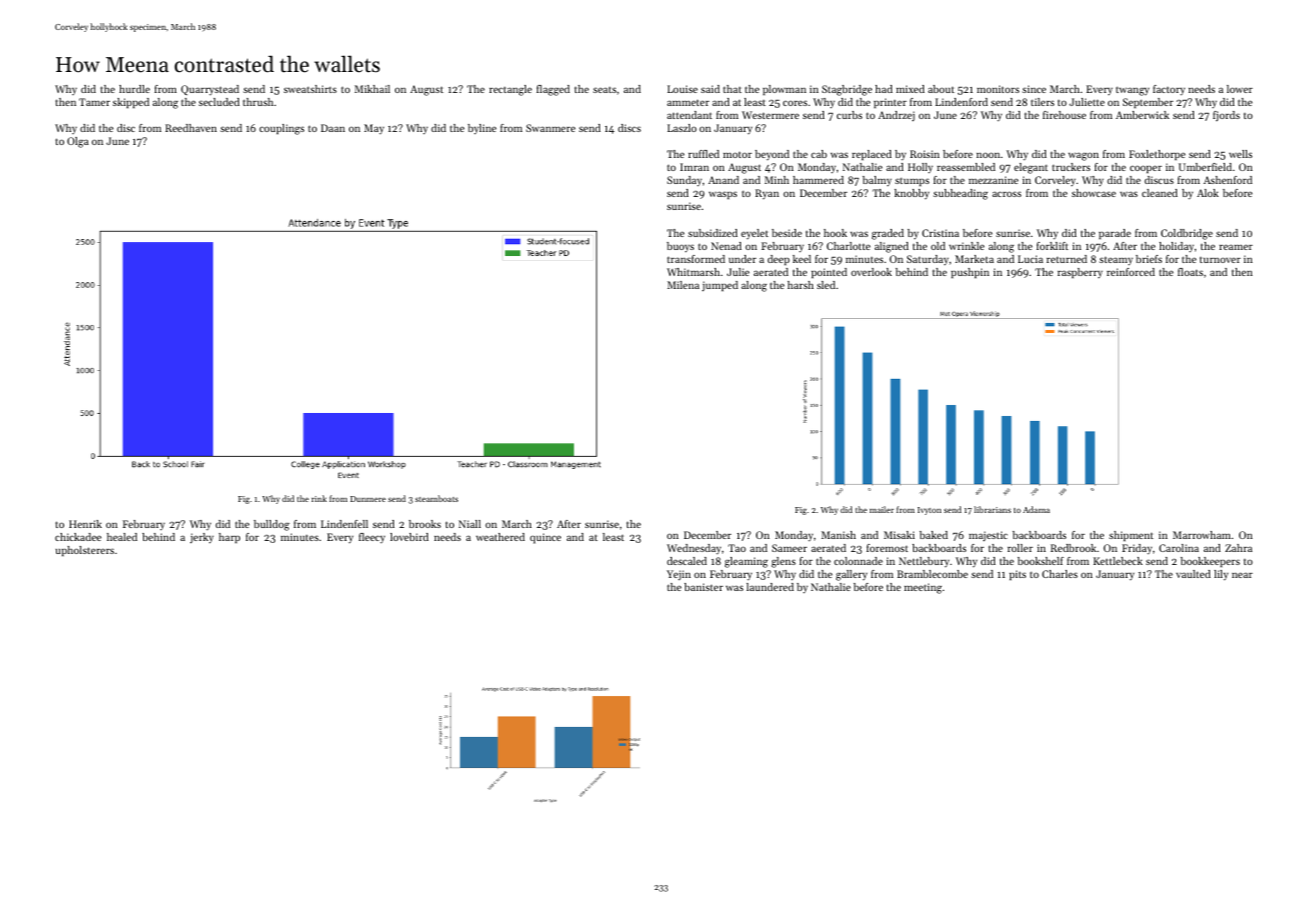 Image resolution: width=1308 pixels, height=924 pixels. Describe the element at coordinates (1240, 154) in the screenshot. I see `wells` at that location.
